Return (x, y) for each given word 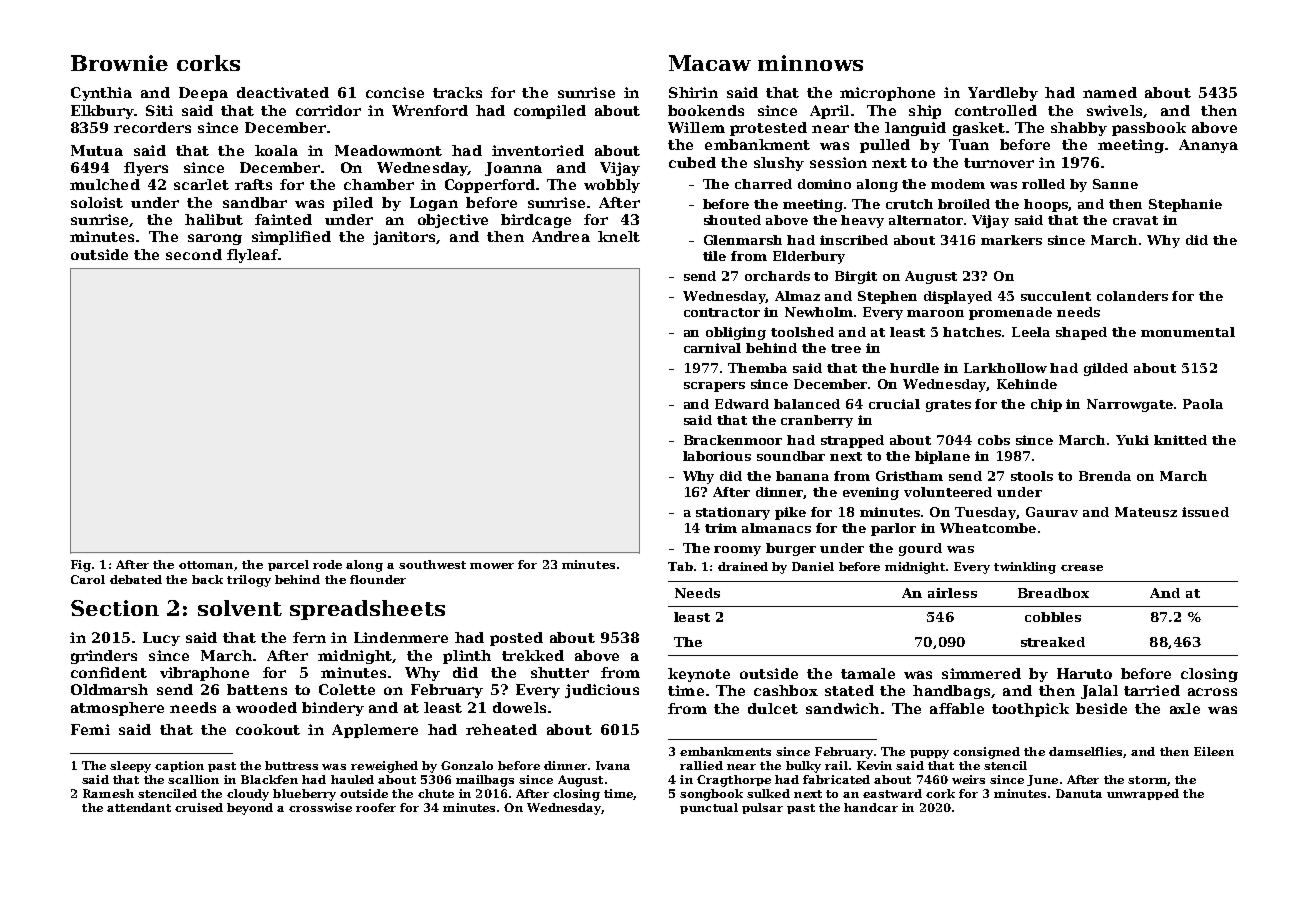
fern (309, 637)
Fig (81, 566)
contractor (722, 312)
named (1110, 92)
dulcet (773, 708)
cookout (268, 729)
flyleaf (252, 256)
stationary (733, 513)
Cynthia (101, 94)
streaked (1053, 642)
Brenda (1105, 476)
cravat (1135, 220)
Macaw (710, 63)
